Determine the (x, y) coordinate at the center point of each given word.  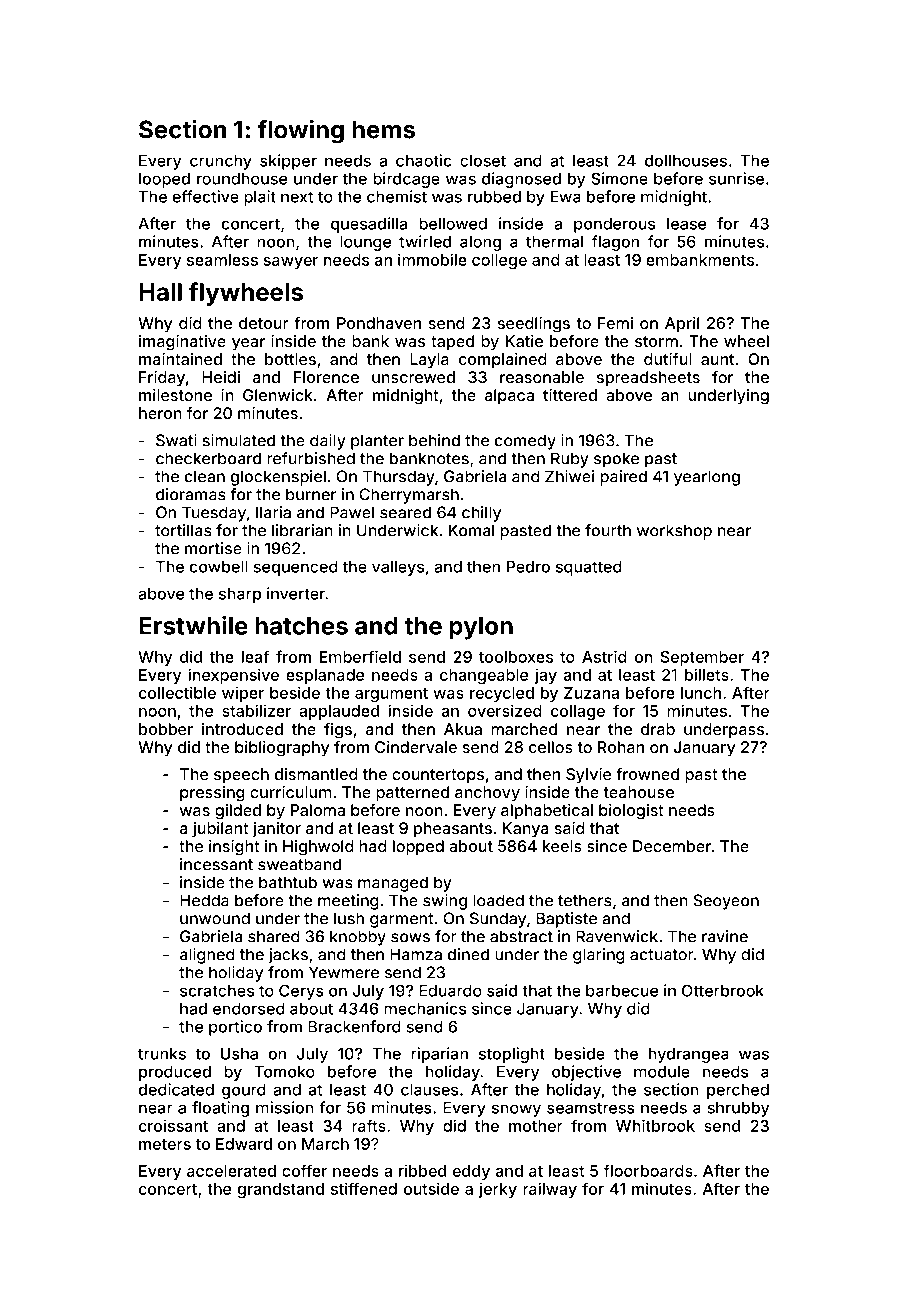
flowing (300, 131)
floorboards (648, 1170)
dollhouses (686, 161)
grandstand (281, 1190)
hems (383, 129)
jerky (497, 1190)
